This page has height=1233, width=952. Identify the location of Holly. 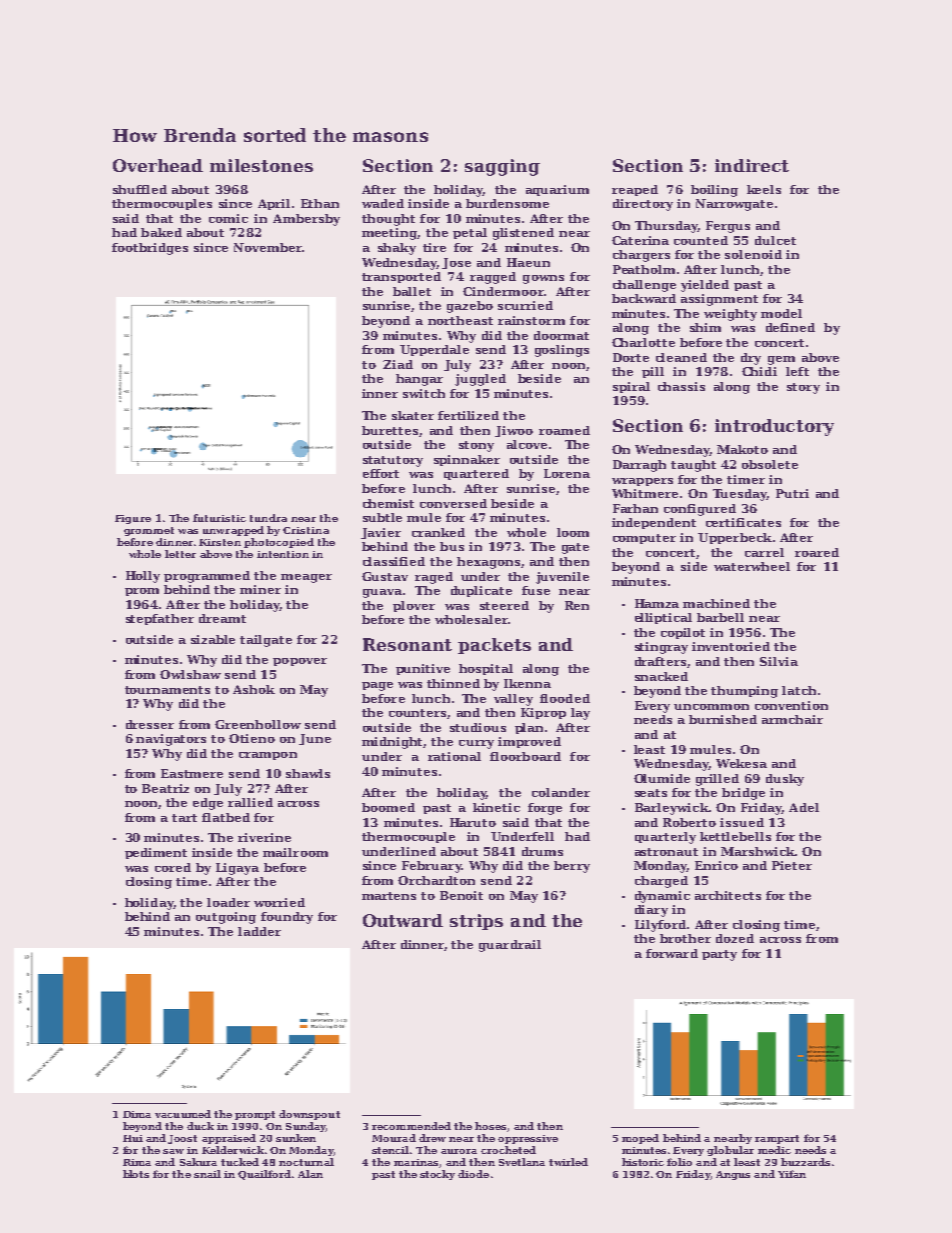
(143, 577).
